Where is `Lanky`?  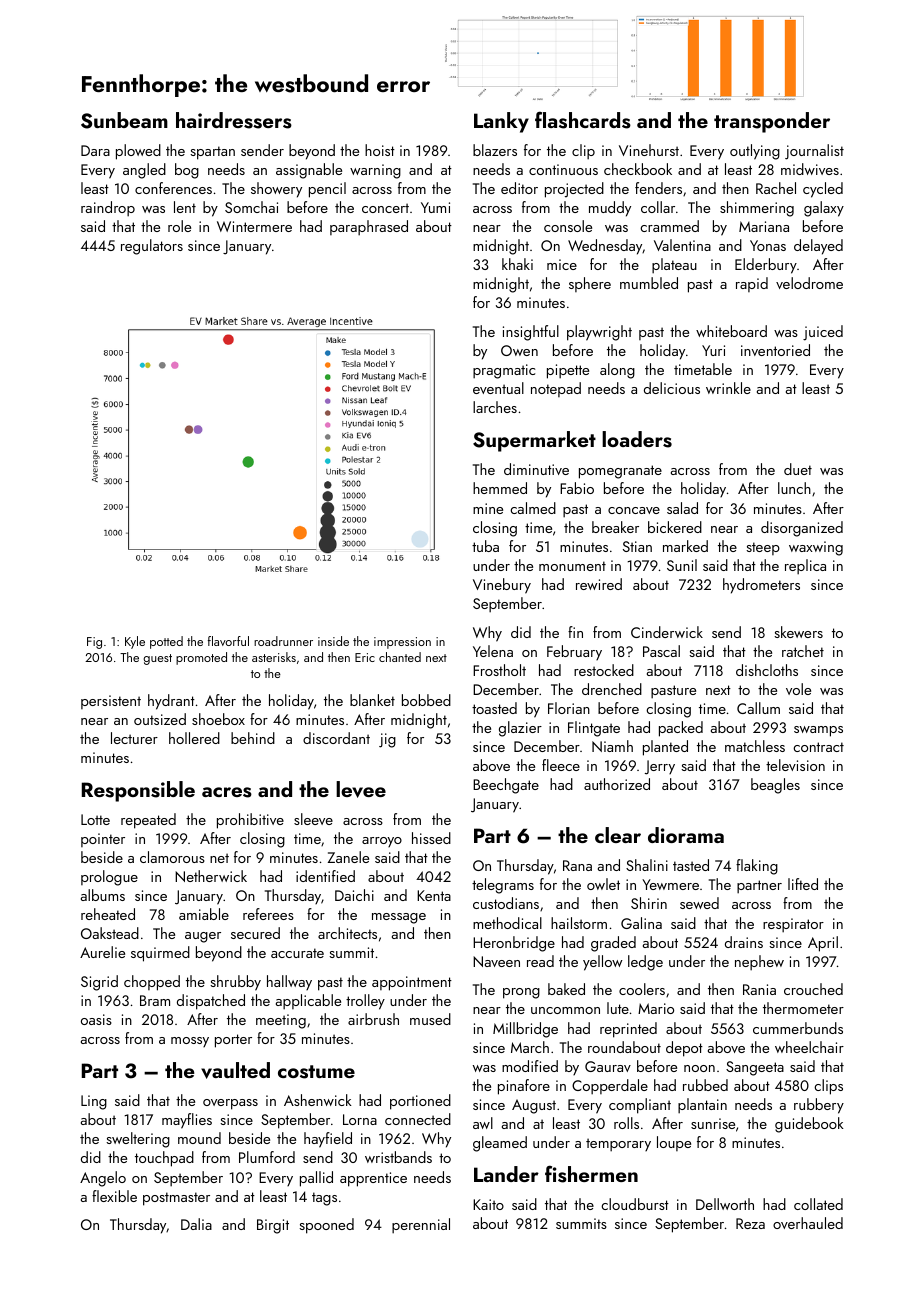
Lanky is located at coordinates (501, 122).
